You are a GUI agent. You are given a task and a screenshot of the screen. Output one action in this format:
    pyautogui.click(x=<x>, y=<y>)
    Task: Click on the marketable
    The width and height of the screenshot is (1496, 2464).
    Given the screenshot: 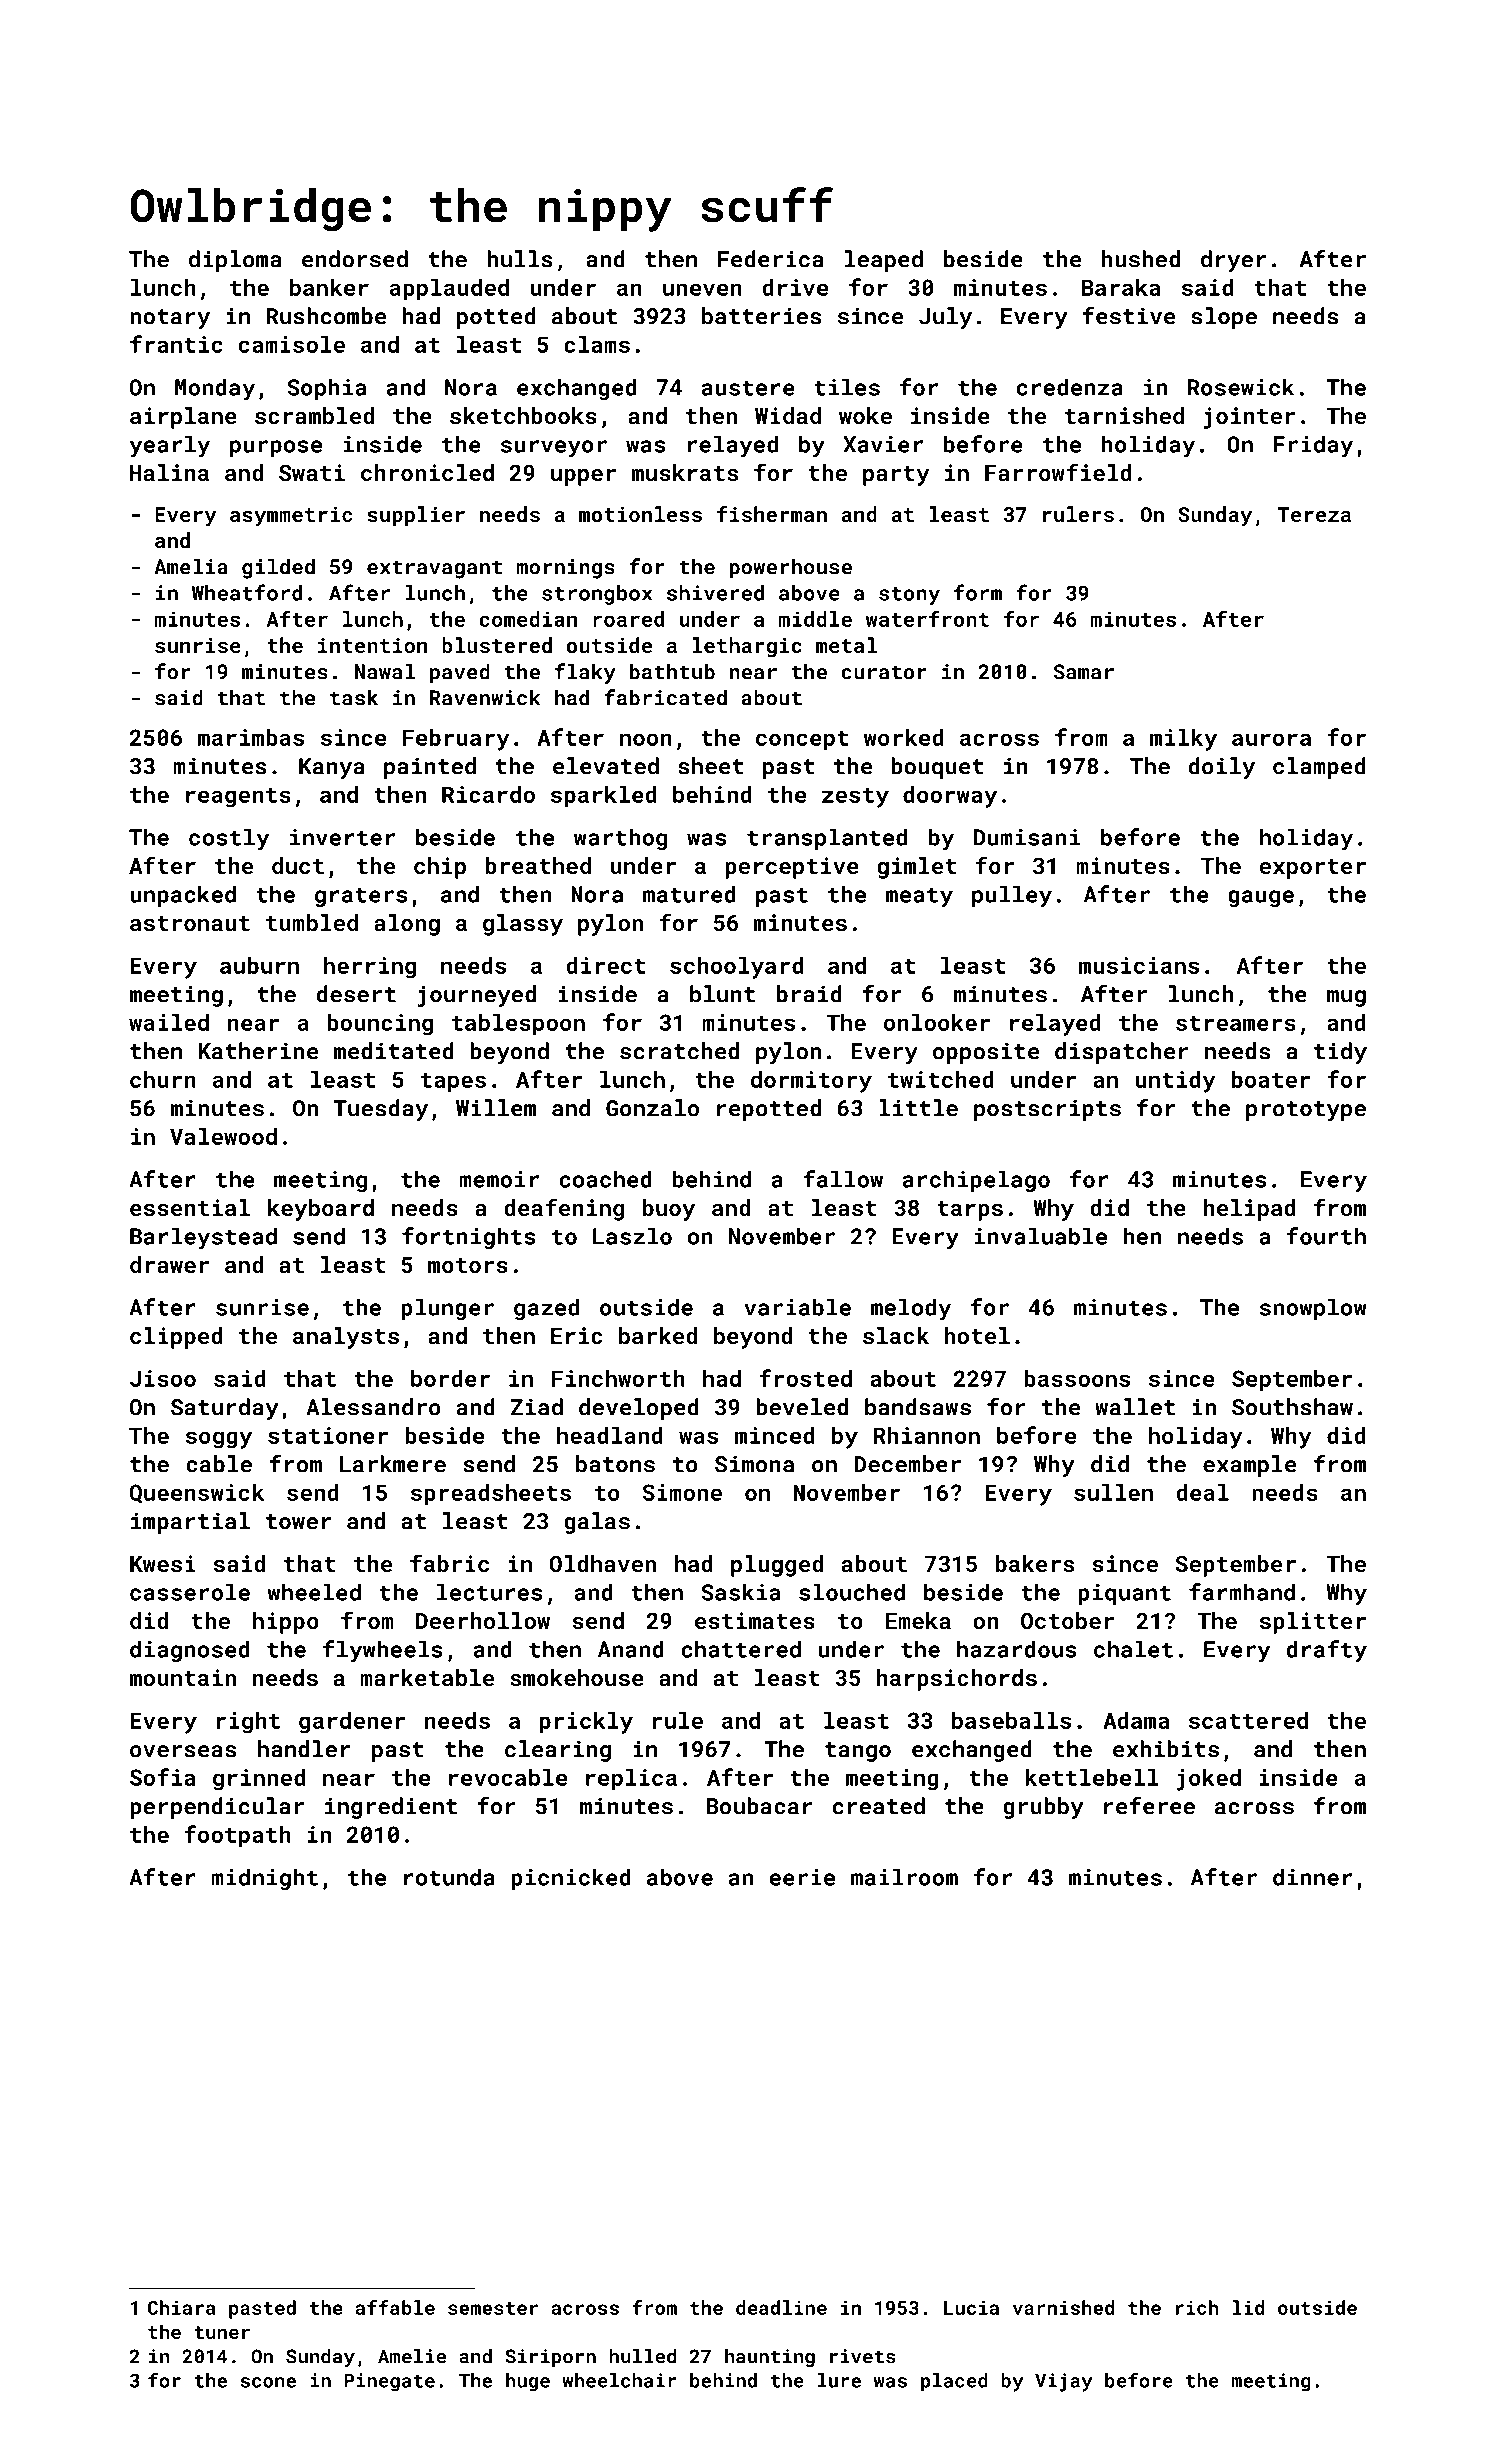 What is the action you would take?
    pyautogui.click(x=427, y=1677)
